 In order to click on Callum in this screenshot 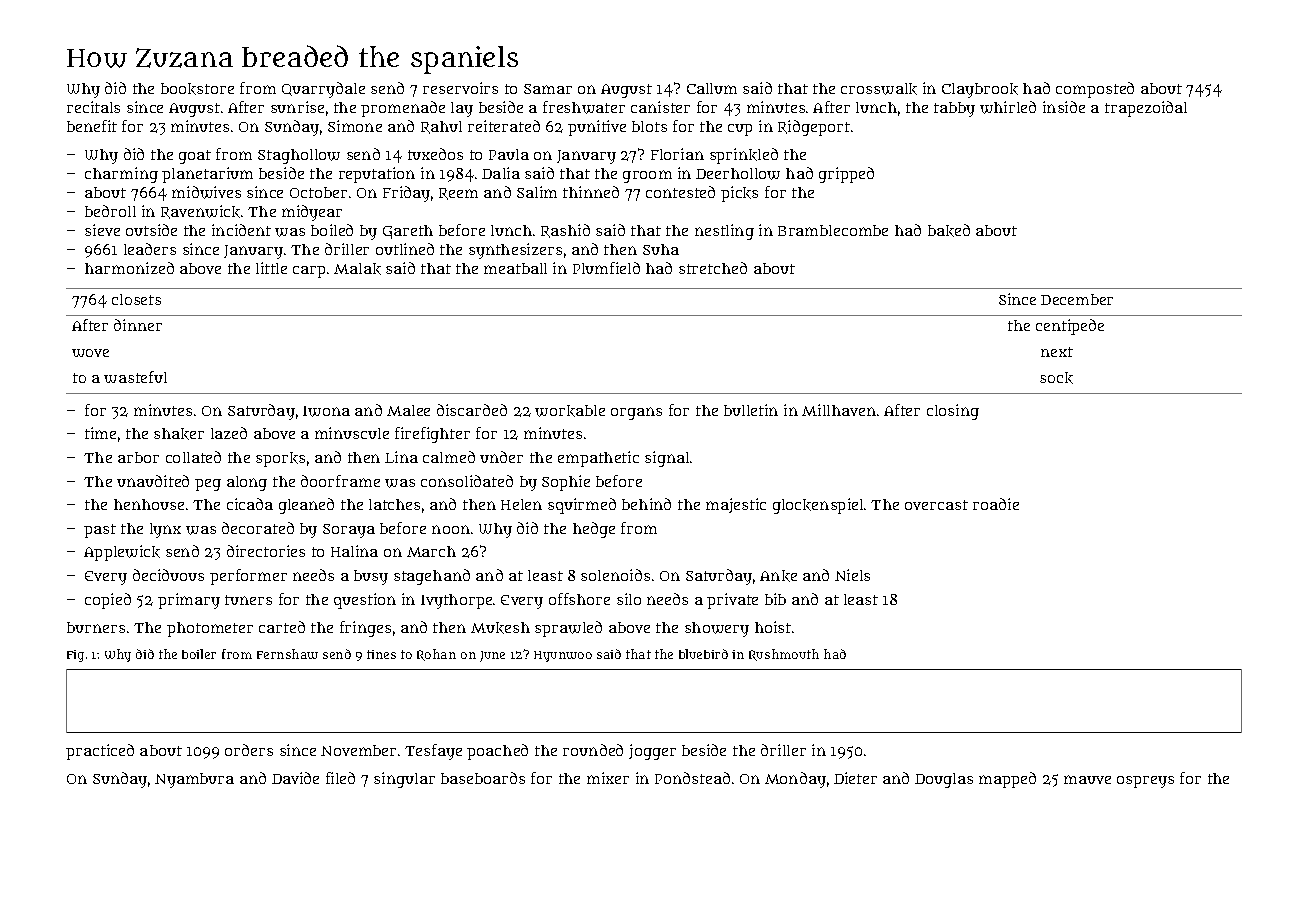, I will do `click(712, 88)`.
